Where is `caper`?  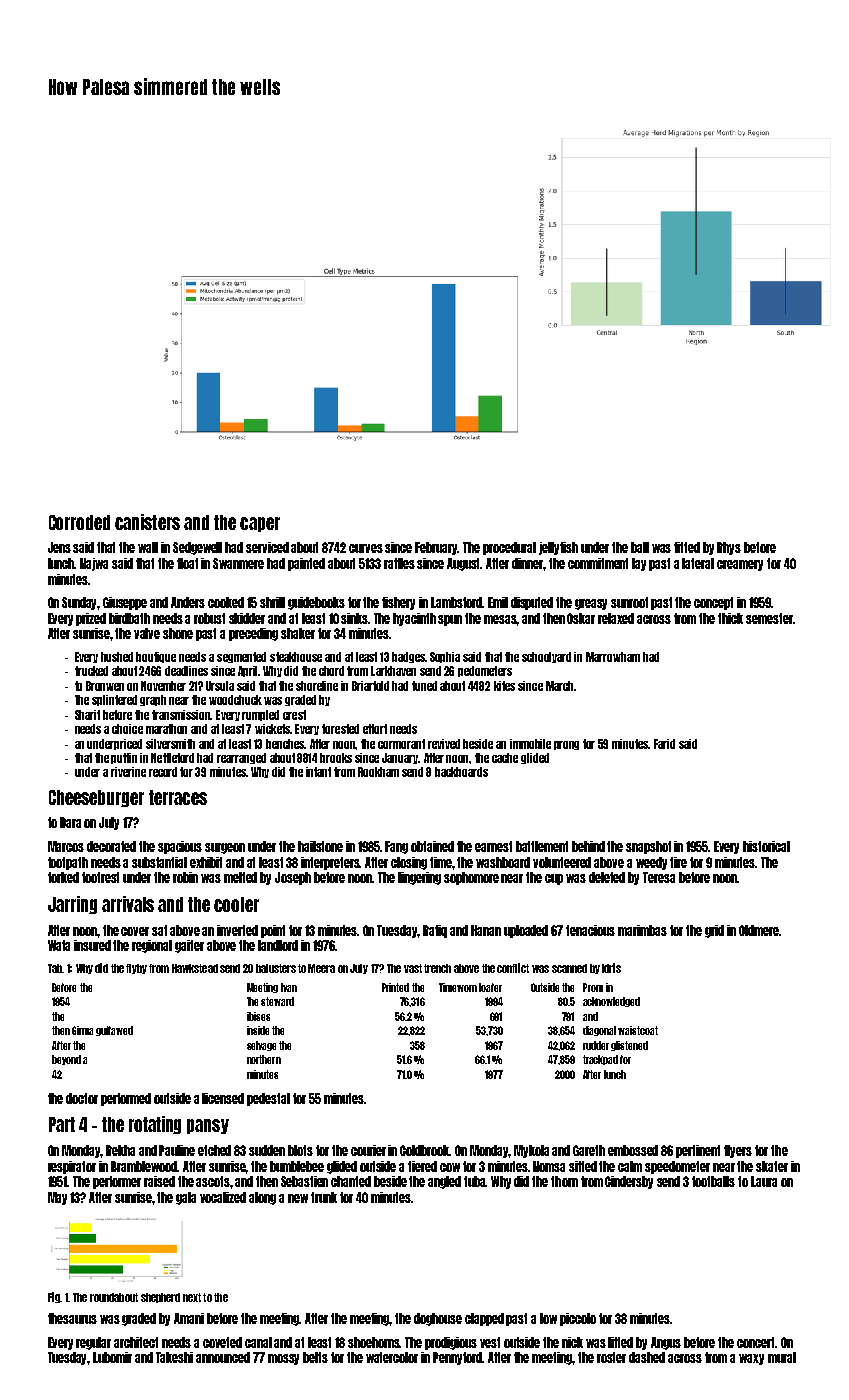
caper is located at coordinates (260, 524).
